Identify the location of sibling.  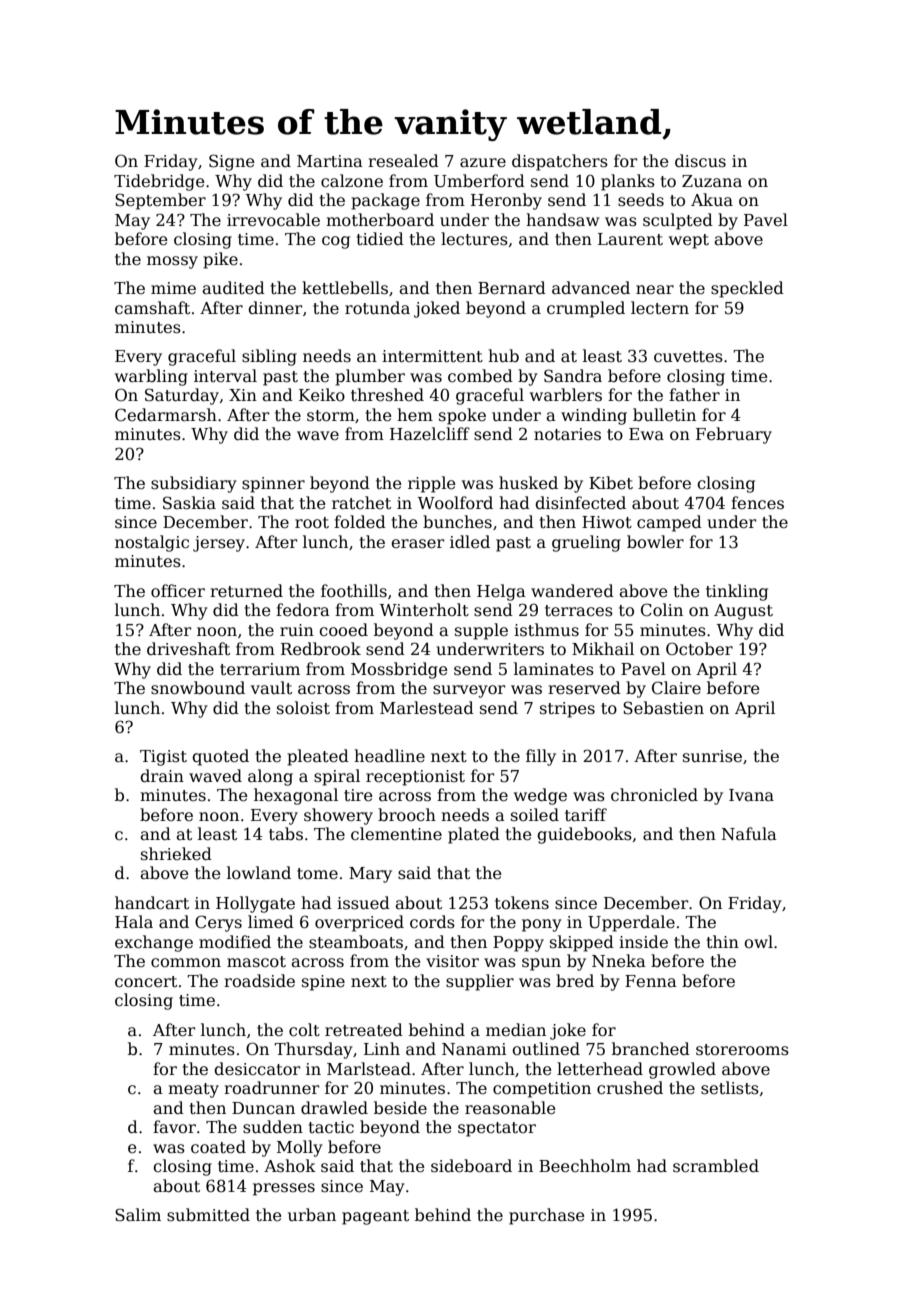
(269, 357).
